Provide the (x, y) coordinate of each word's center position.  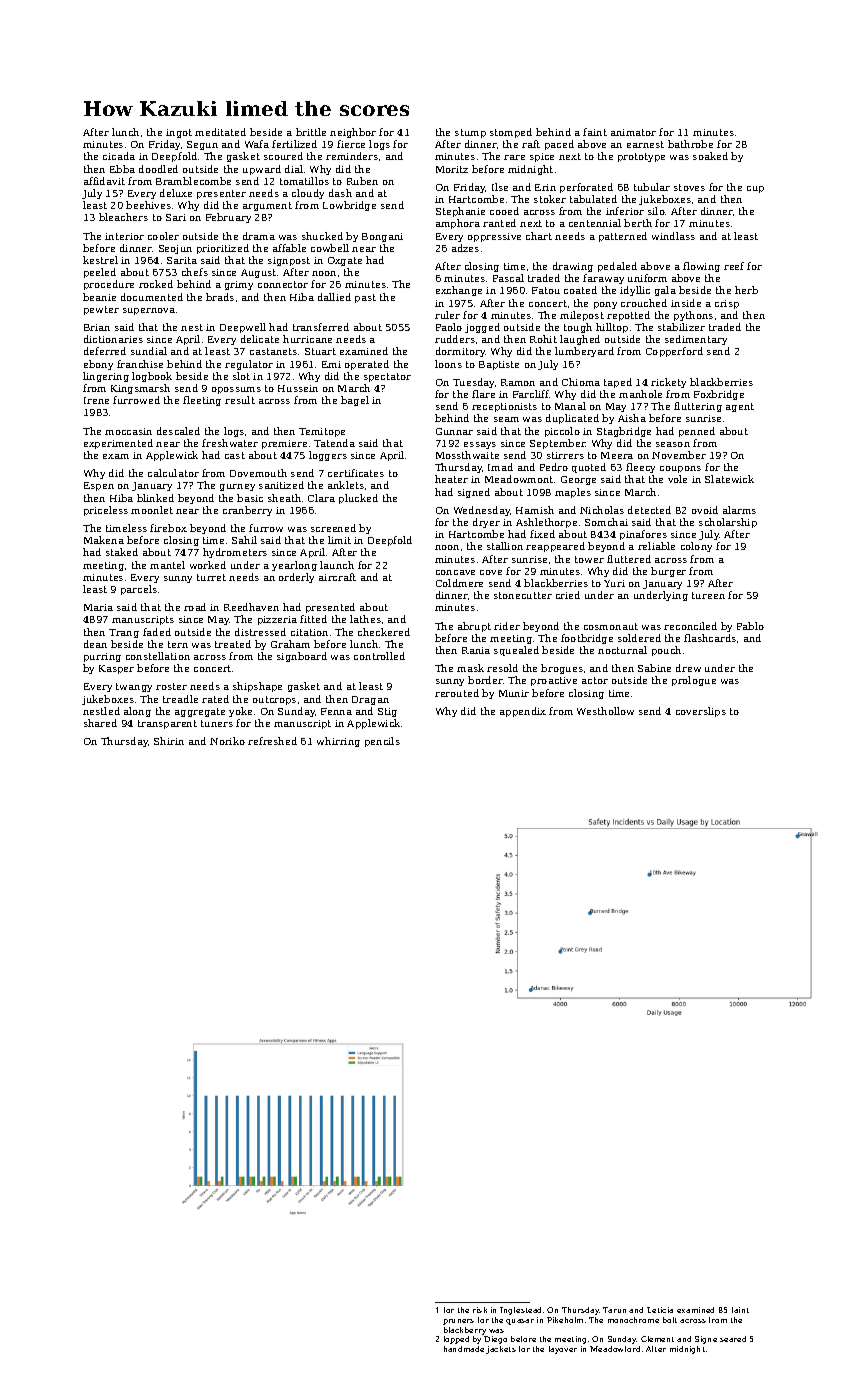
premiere (284, 444)
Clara (321, 498)
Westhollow (605, 711)
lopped (456, 1340)
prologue (694, 681)
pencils (382, 742)
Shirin (169, 741)
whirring (338, 742)
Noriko (227, 741)
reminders (352, 156)
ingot (179, 133)
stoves (689, 187)
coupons (680, 469)
